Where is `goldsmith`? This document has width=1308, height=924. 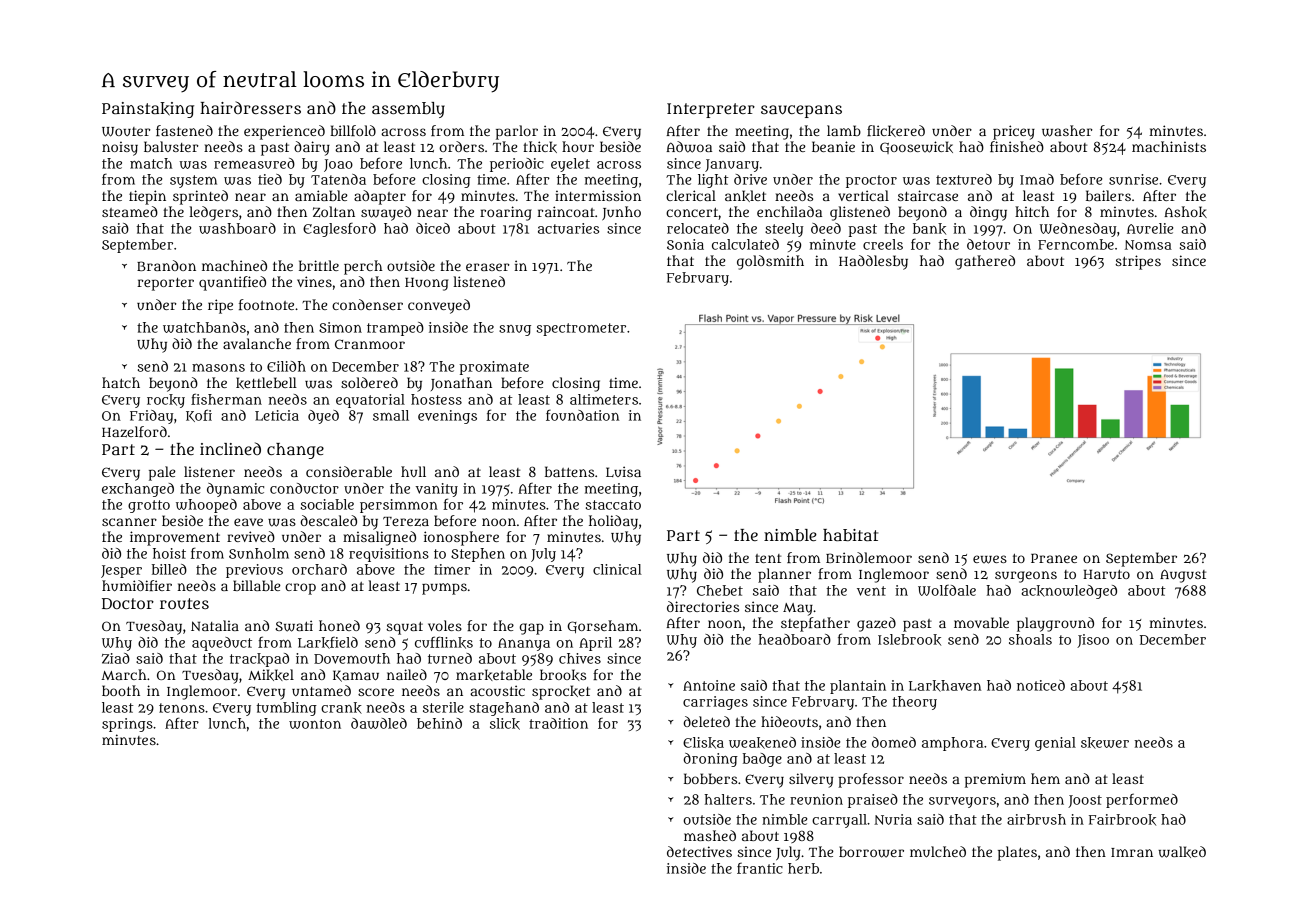
goldsmith is located at coordinates (770, 262).
